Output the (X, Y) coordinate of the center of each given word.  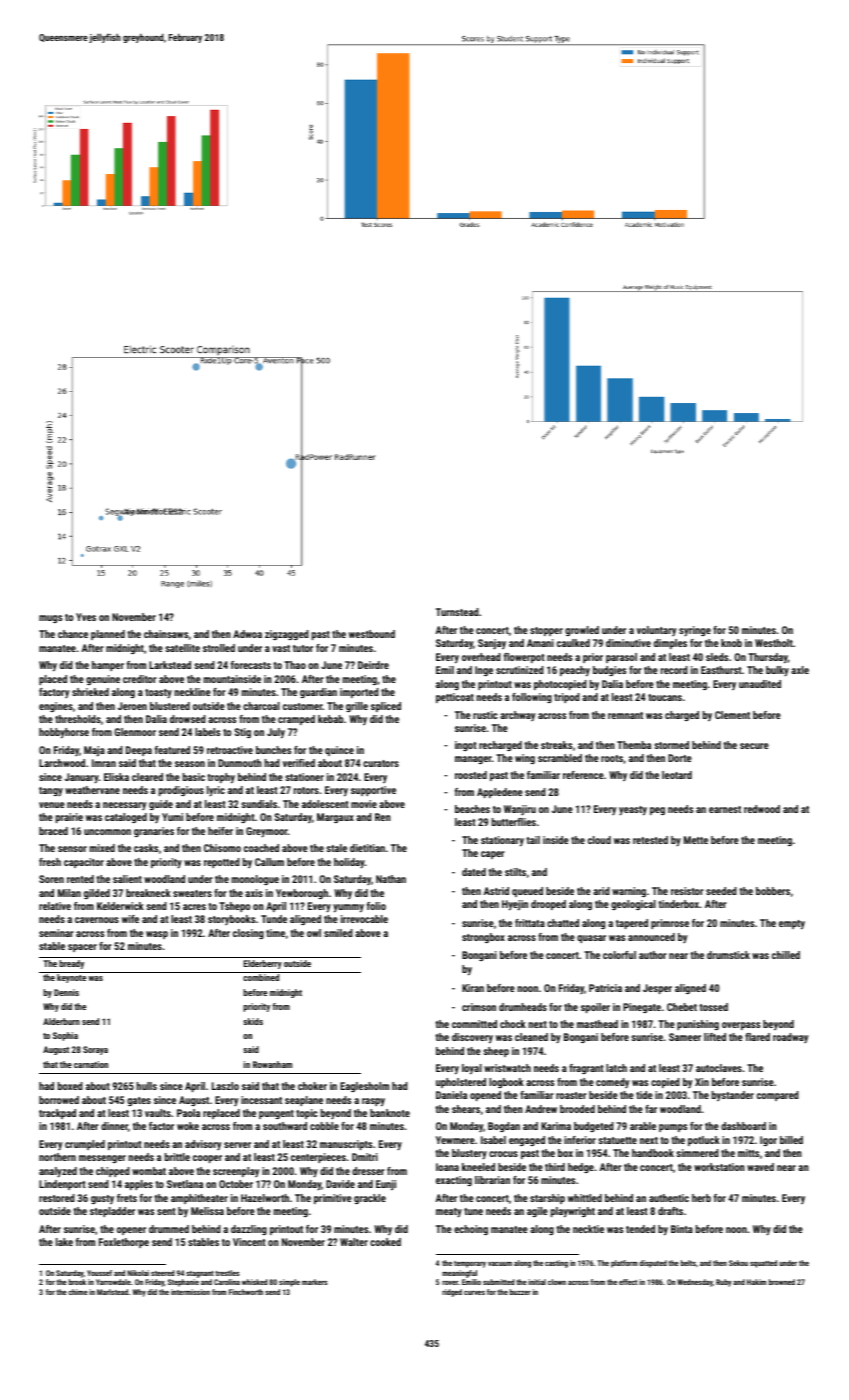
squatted (763, 1264)
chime (78, 1292)
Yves (86, 617)
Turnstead (457, 612)
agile (537, 1212)
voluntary (656, 631)
